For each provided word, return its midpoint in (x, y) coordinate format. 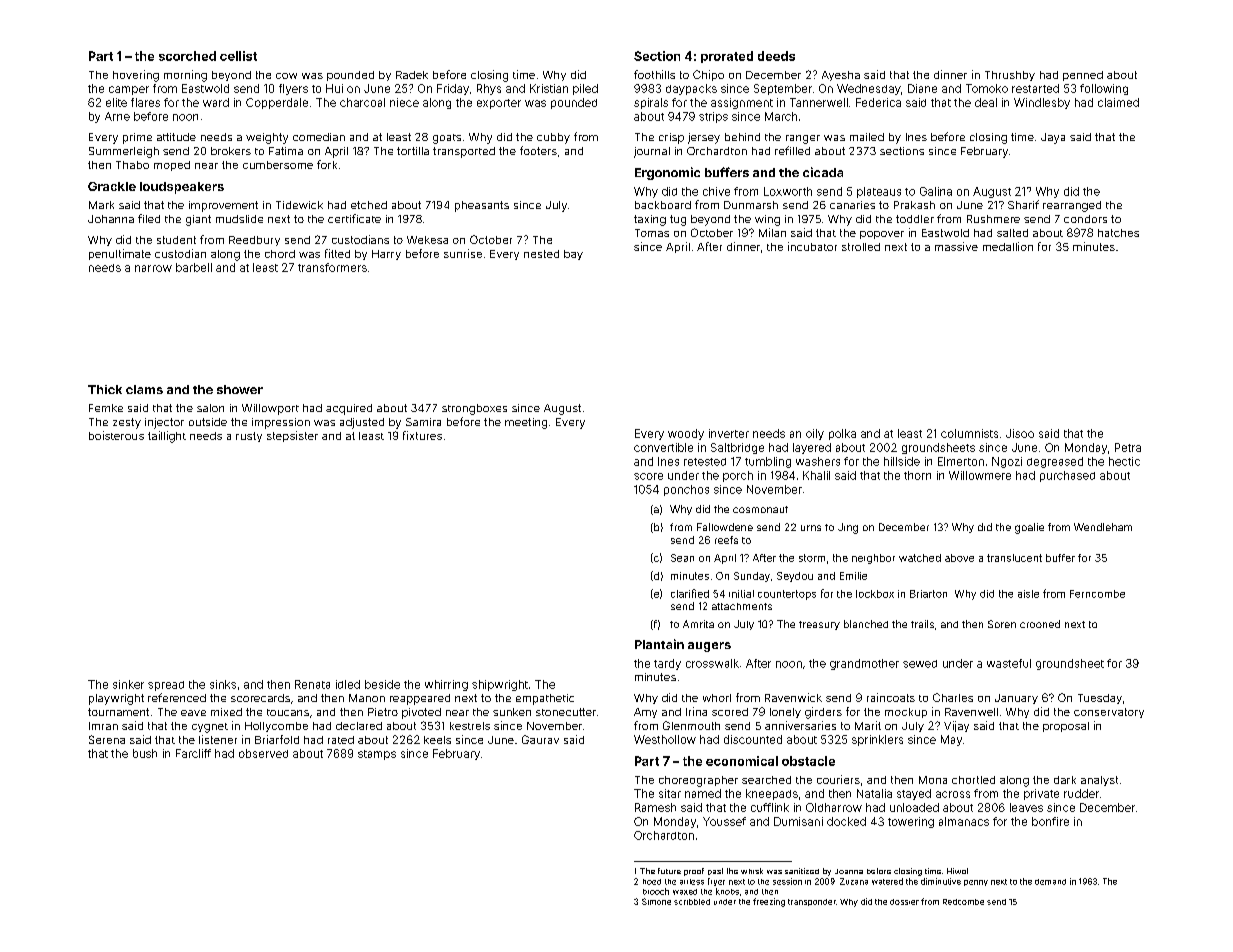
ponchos (686, 490)
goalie (1029, 528)
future (669, 871)
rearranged (1072, 206)
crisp (671, 138)
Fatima (286, 151)
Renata (312, 684)
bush (145, 753)
